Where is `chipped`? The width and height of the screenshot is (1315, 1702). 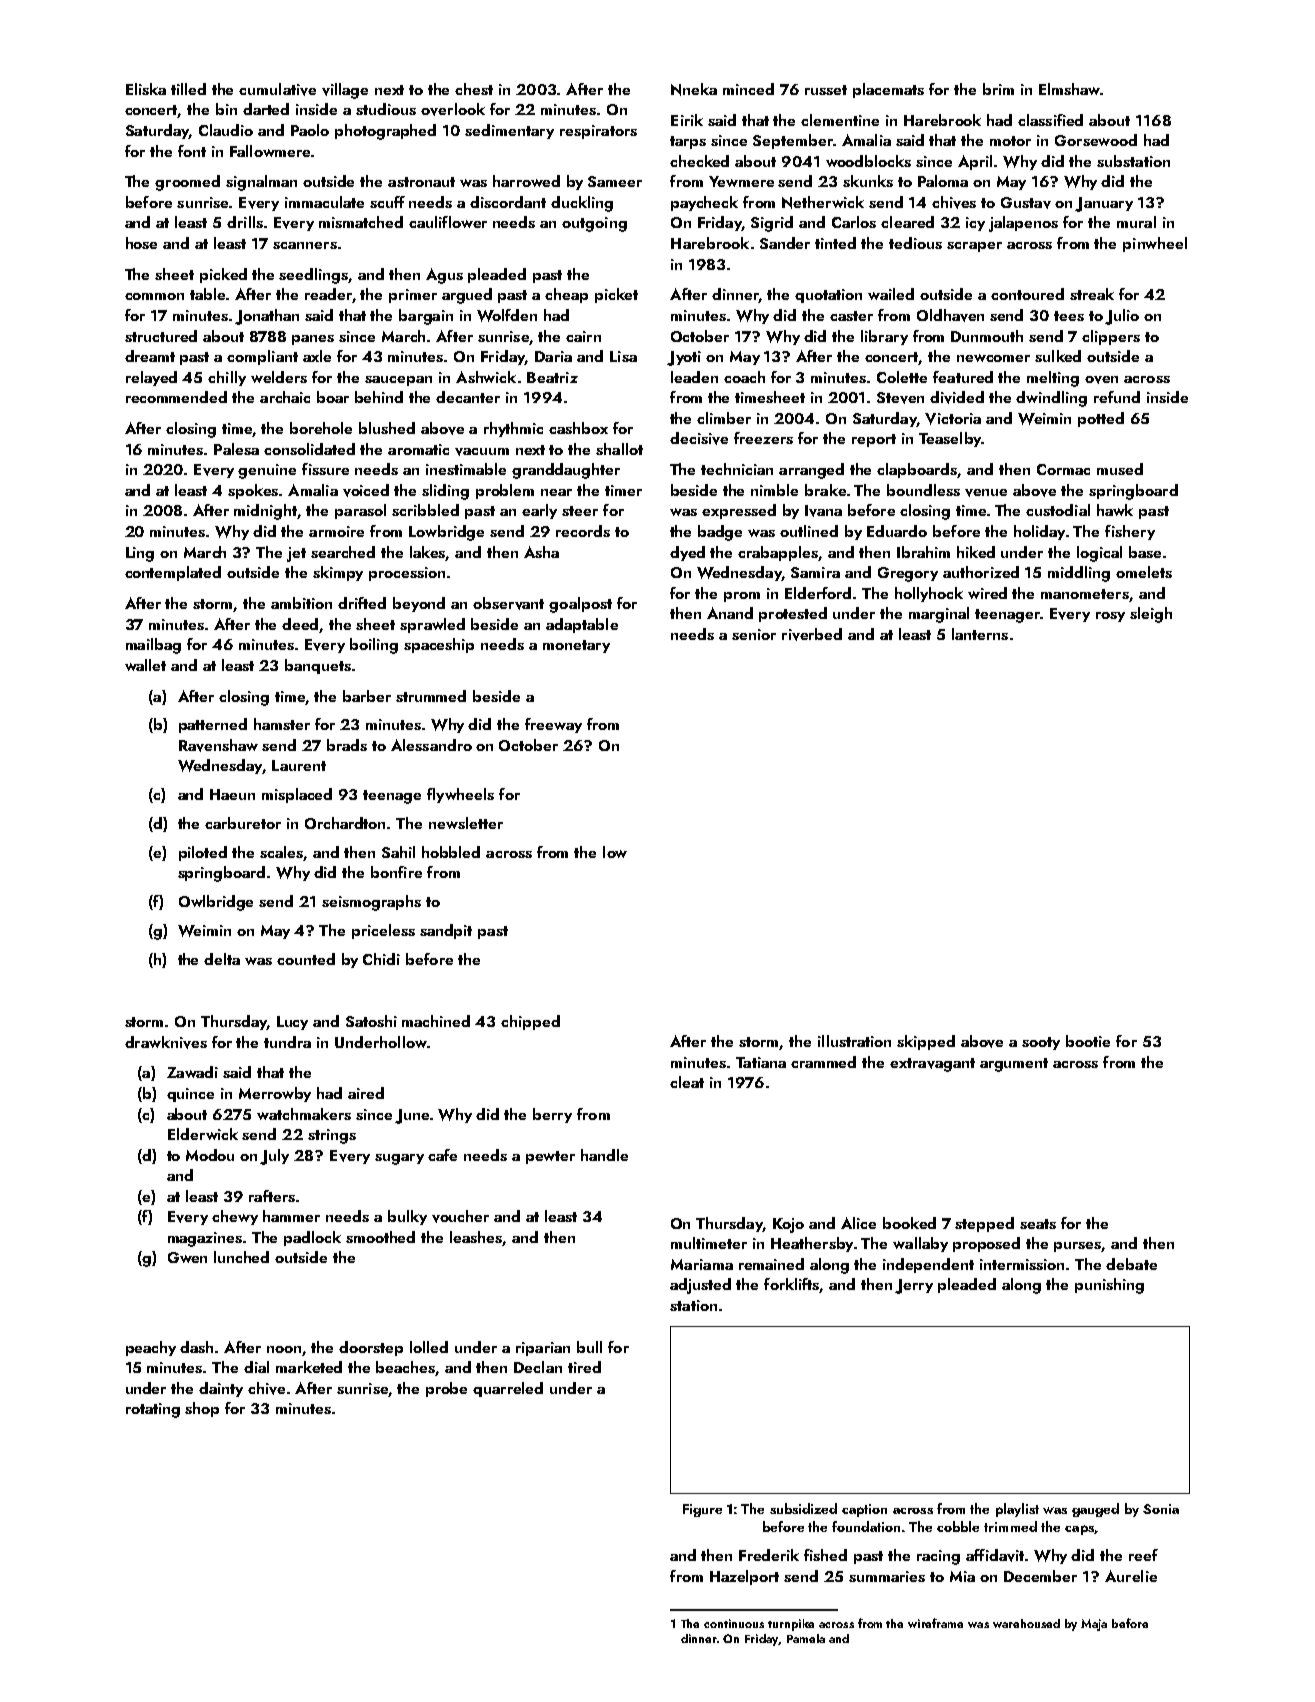
chipped is located at coordinates (530, 1022).
